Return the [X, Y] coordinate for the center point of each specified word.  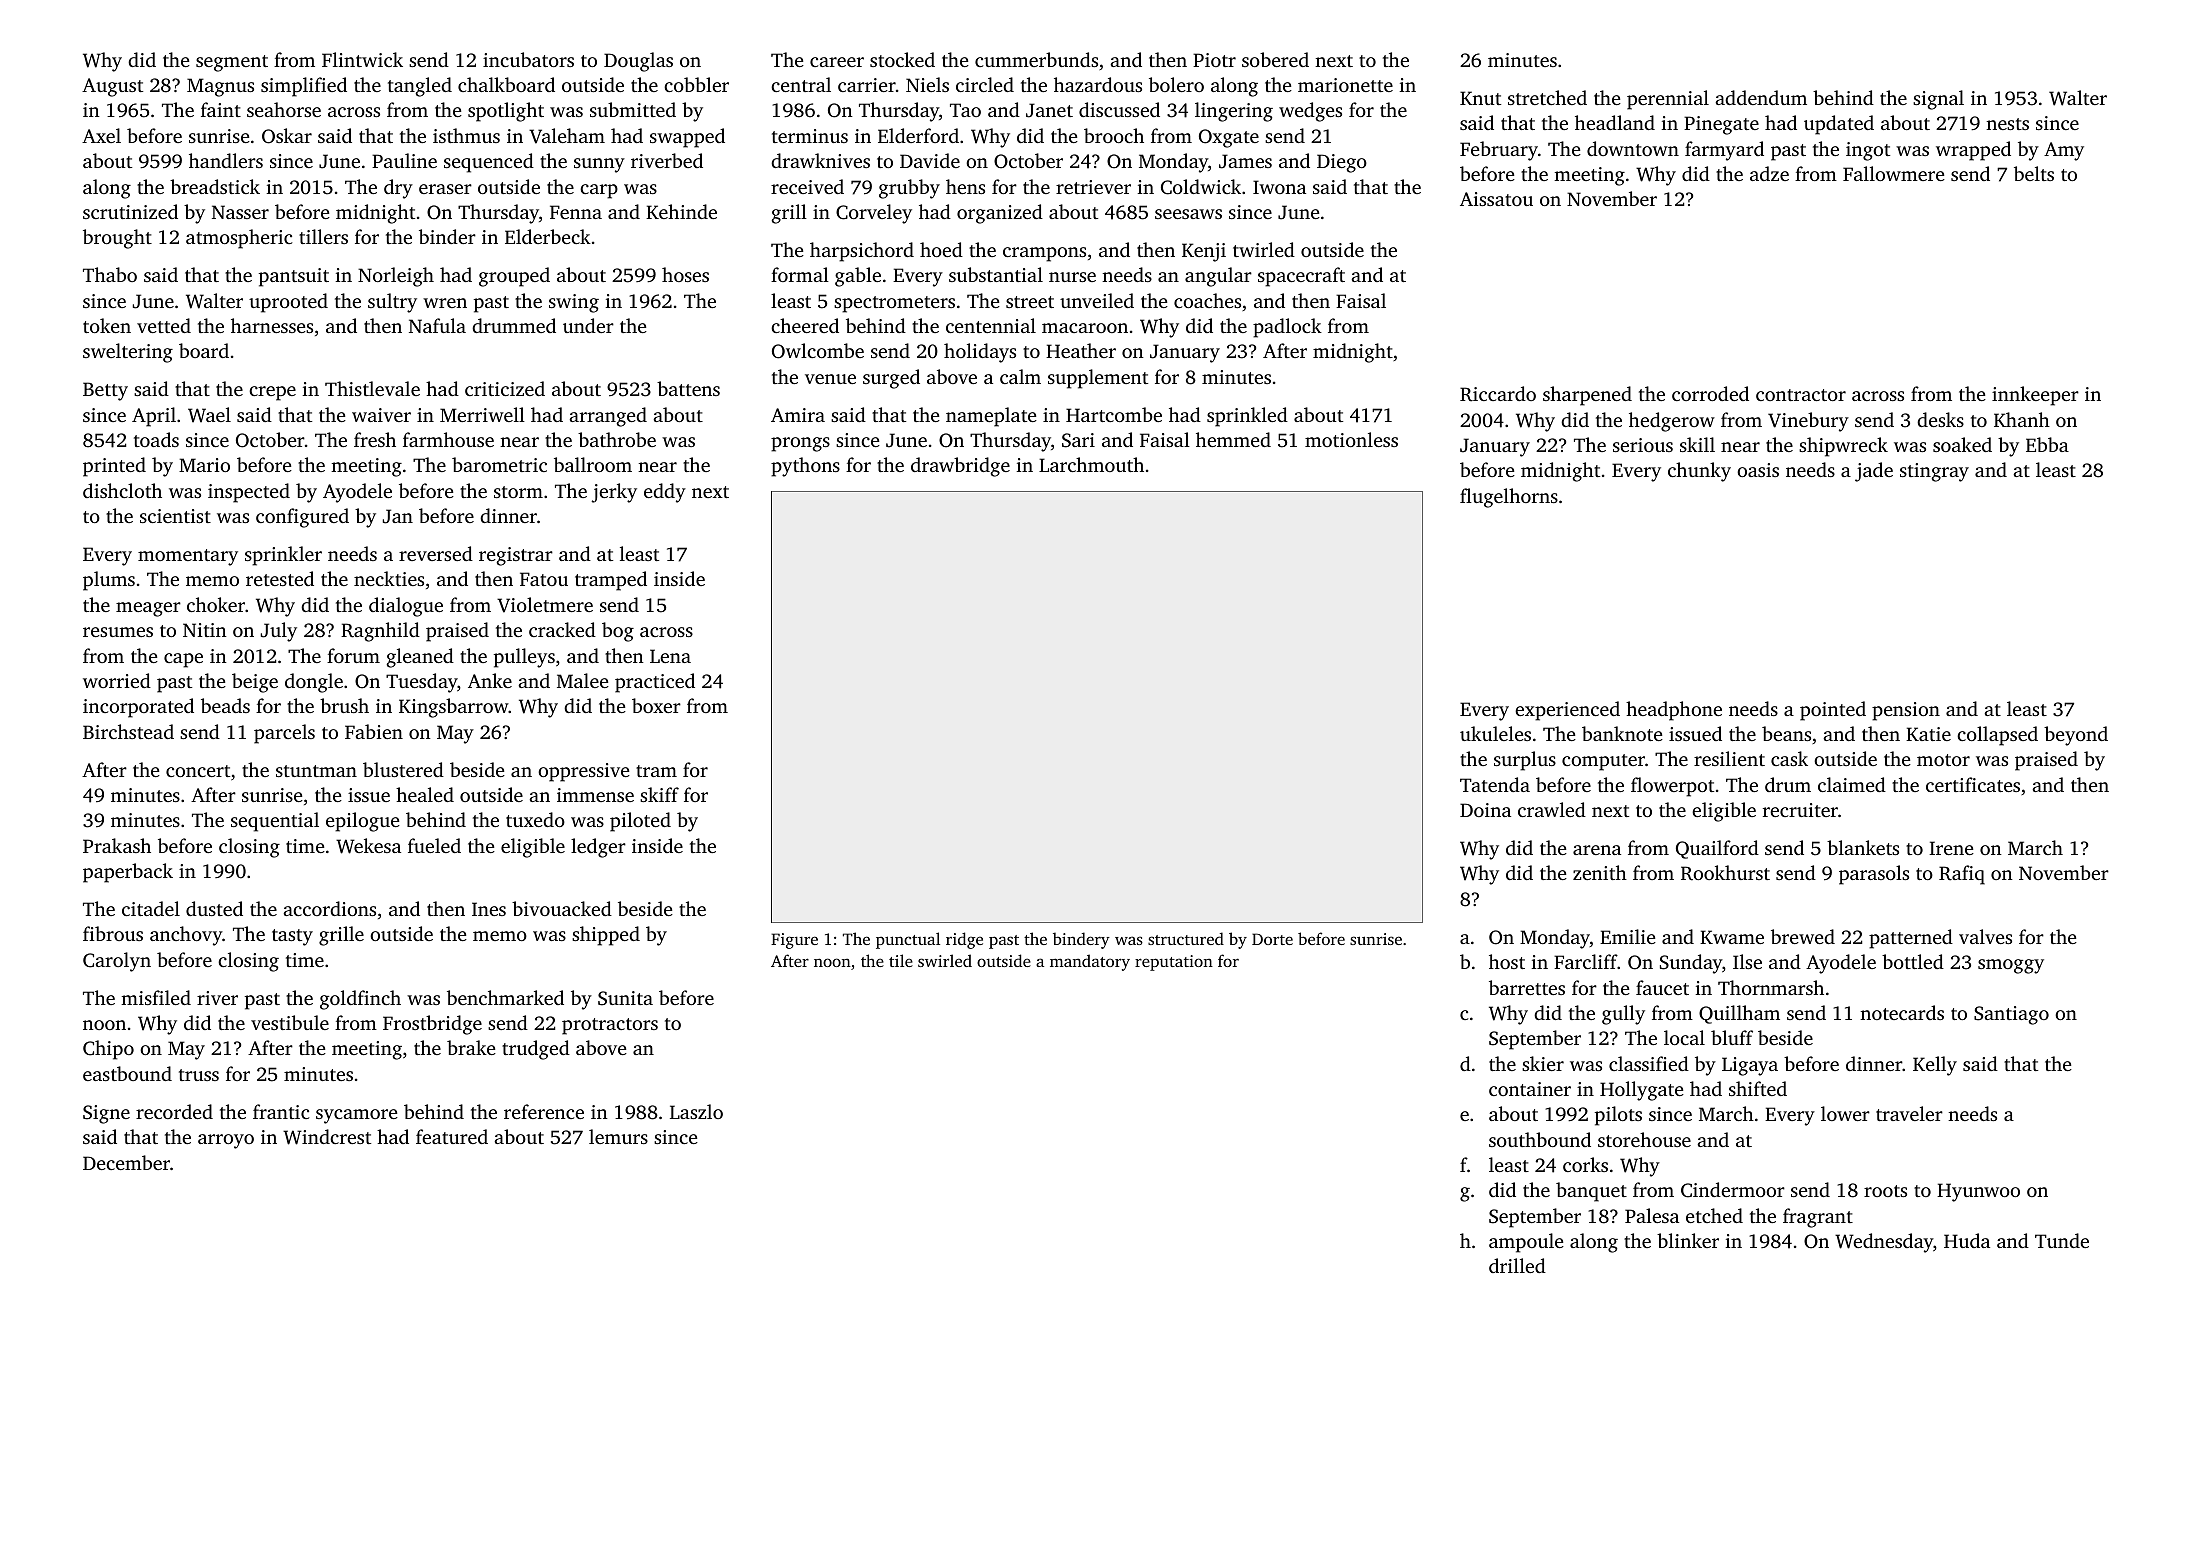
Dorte [1272, 939]
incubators [528, 59]
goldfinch [360, 1000]
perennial [1668, 100]
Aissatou [1496, 199]
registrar [516, 556]
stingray [1934, 472]
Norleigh [396, 277]
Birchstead [128, 731]
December [126, 1162]
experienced [1567, 711]
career [837, 62]
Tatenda [1495, 784]
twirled [1264, 249]
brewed [1803, 936]
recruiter [1800, 810]
